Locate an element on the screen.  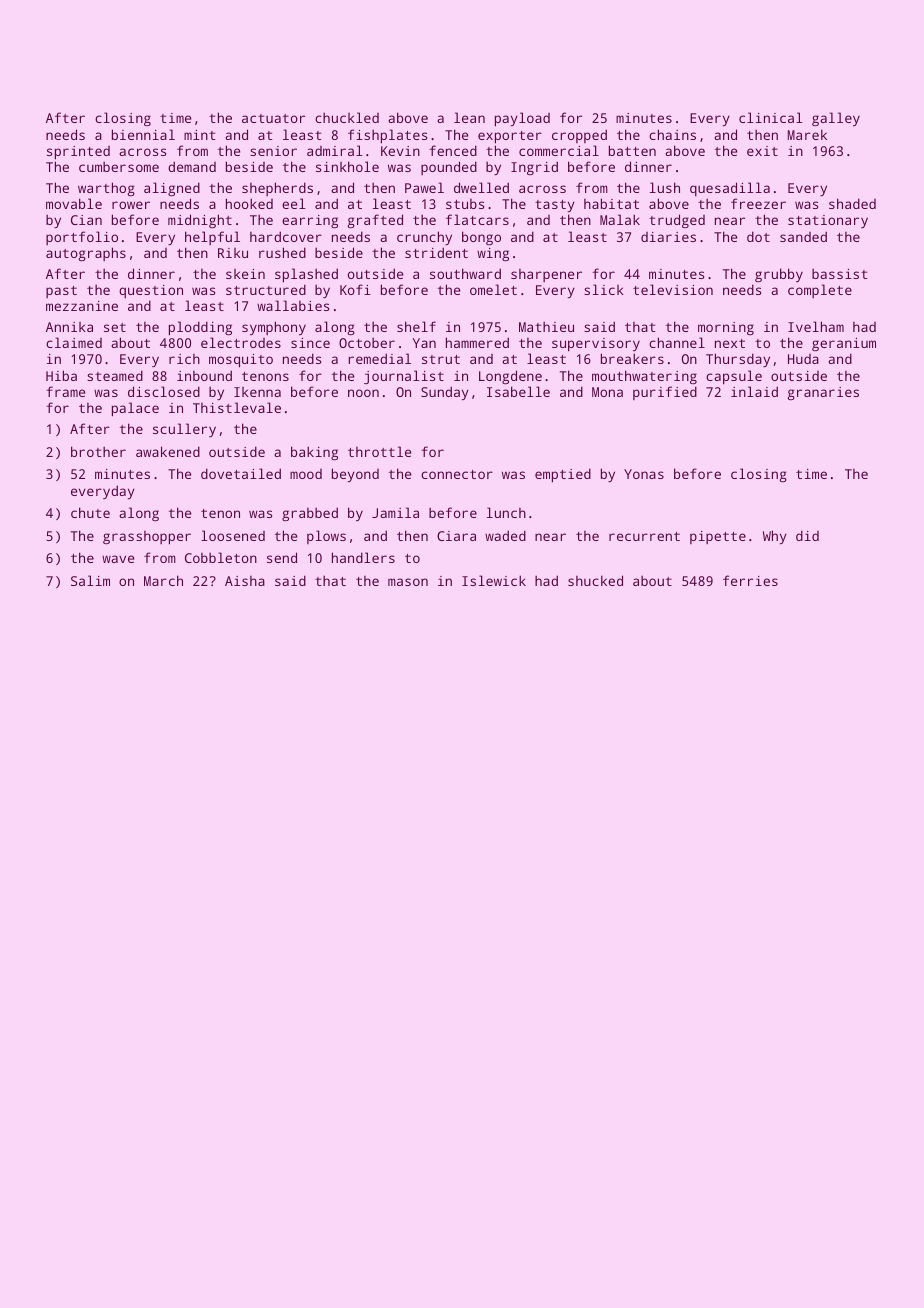
Marek is located at coordinates (807, 134).
